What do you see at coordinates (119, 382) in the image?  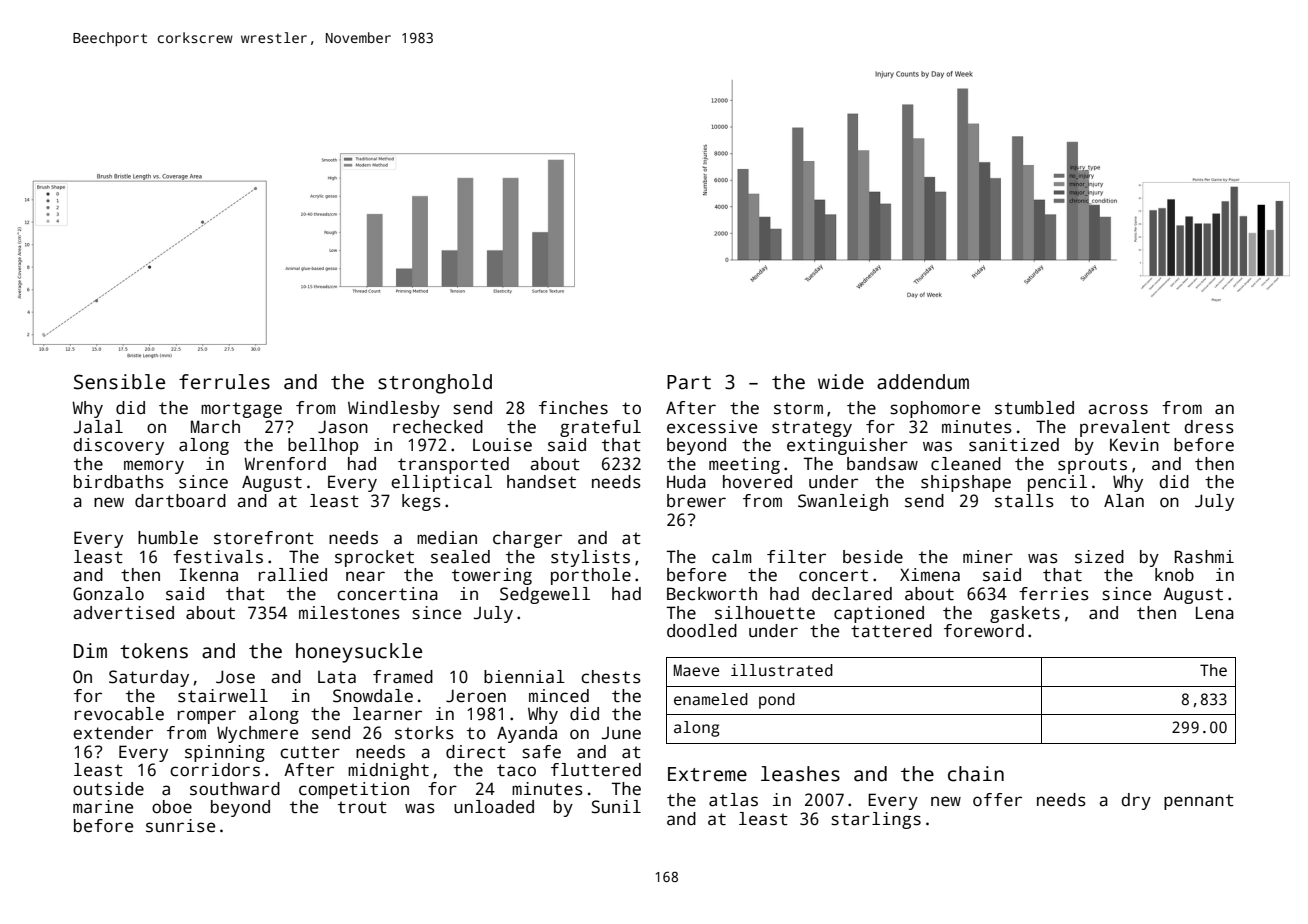 I see `Sensible` at bounding box center [119, 382].
